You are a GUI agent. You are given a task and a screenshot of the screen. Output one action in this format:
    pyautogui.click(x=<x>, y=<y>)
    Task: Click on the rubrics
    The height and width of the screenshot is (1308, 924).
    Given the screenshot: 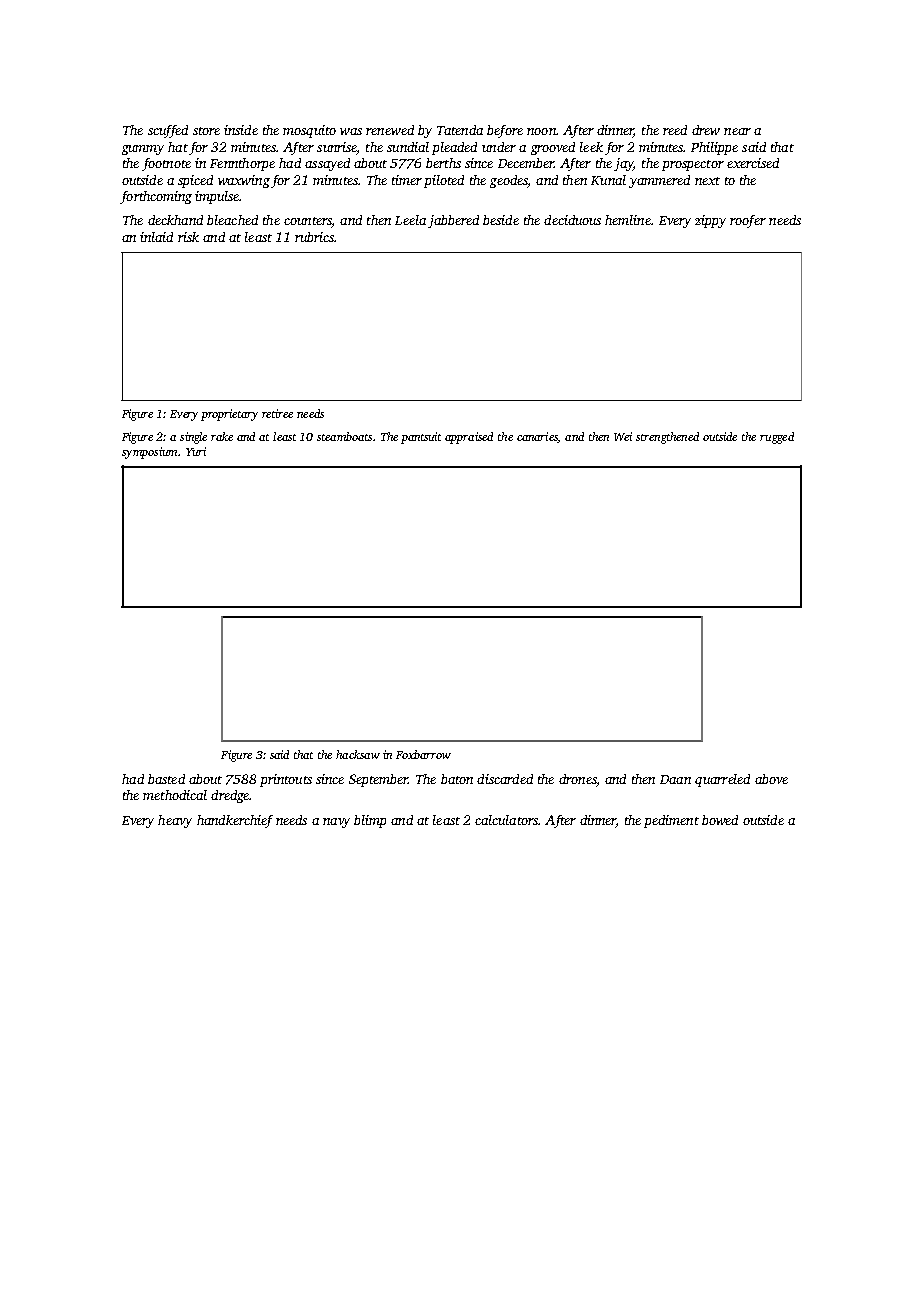 What is the action you would take?
    pyautogui.click(x=314, y=237)
